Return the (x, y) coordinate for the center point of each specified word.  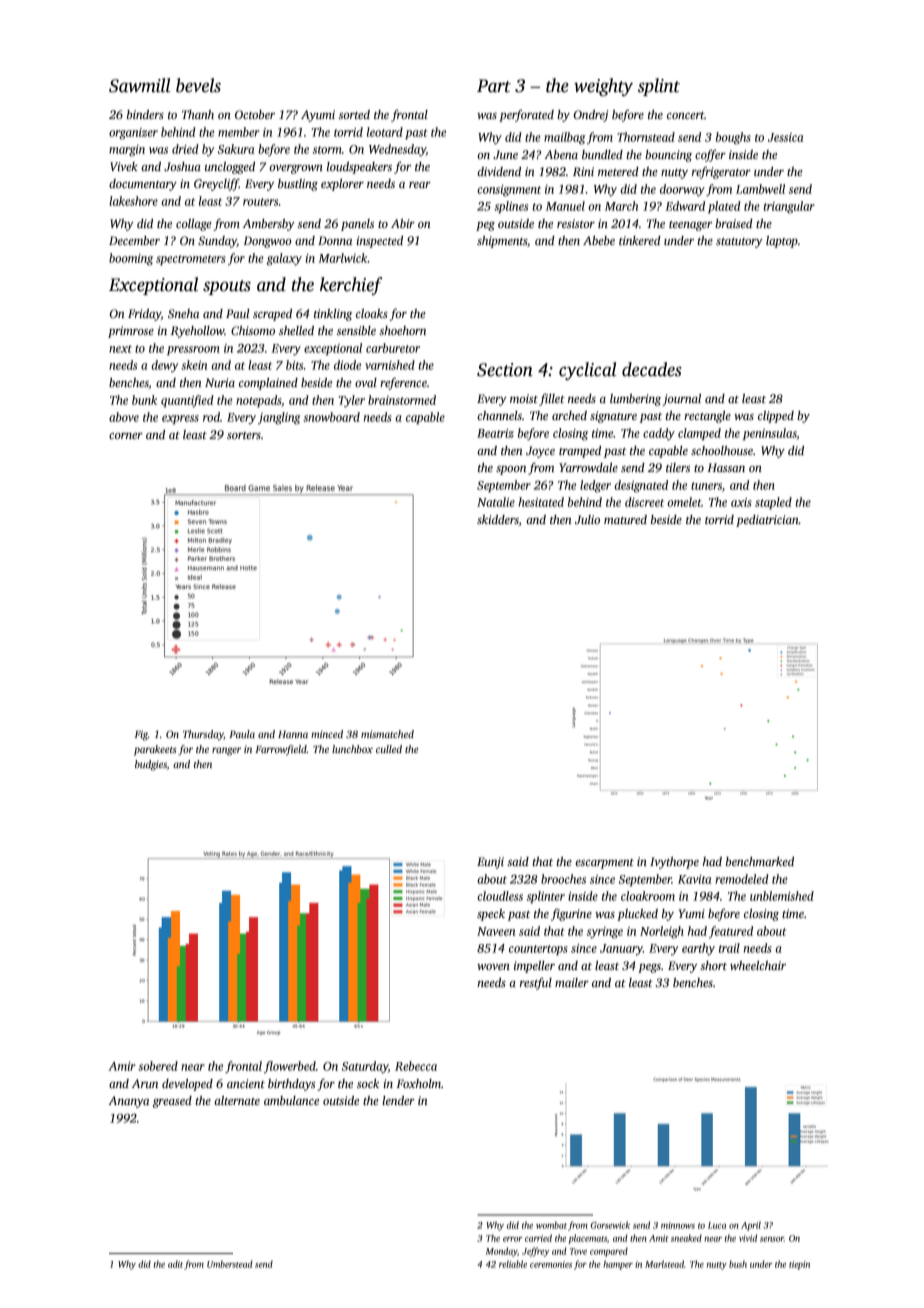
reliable (513, 1264)
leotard (385, 132)
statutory (739, 243)
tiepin (799, 1265)
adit (175, 1264)
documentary (143, 185)
